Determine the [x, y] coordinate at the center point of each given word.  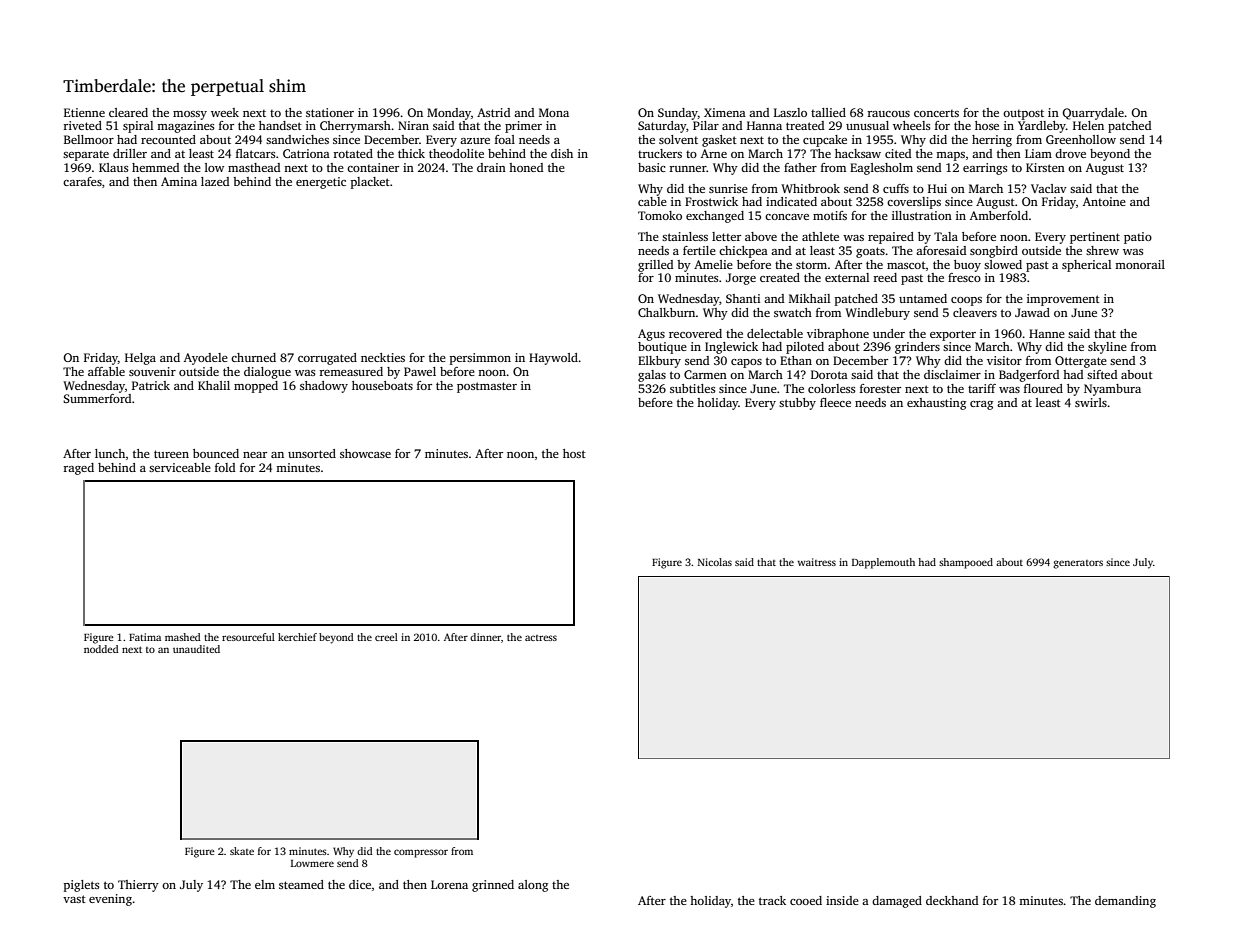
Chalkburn [666, 312]
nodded [101, 649]
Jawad [1032, 312]
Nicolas [715, 562]
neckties [383, 357]
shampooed [966, 563]
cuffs [896, 188]
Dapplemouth [883, 563]
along [533, 886]
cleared [128, 112]
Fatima [145, 637]
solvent [678, 139]
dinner [485, 637]
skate [242, 851]
